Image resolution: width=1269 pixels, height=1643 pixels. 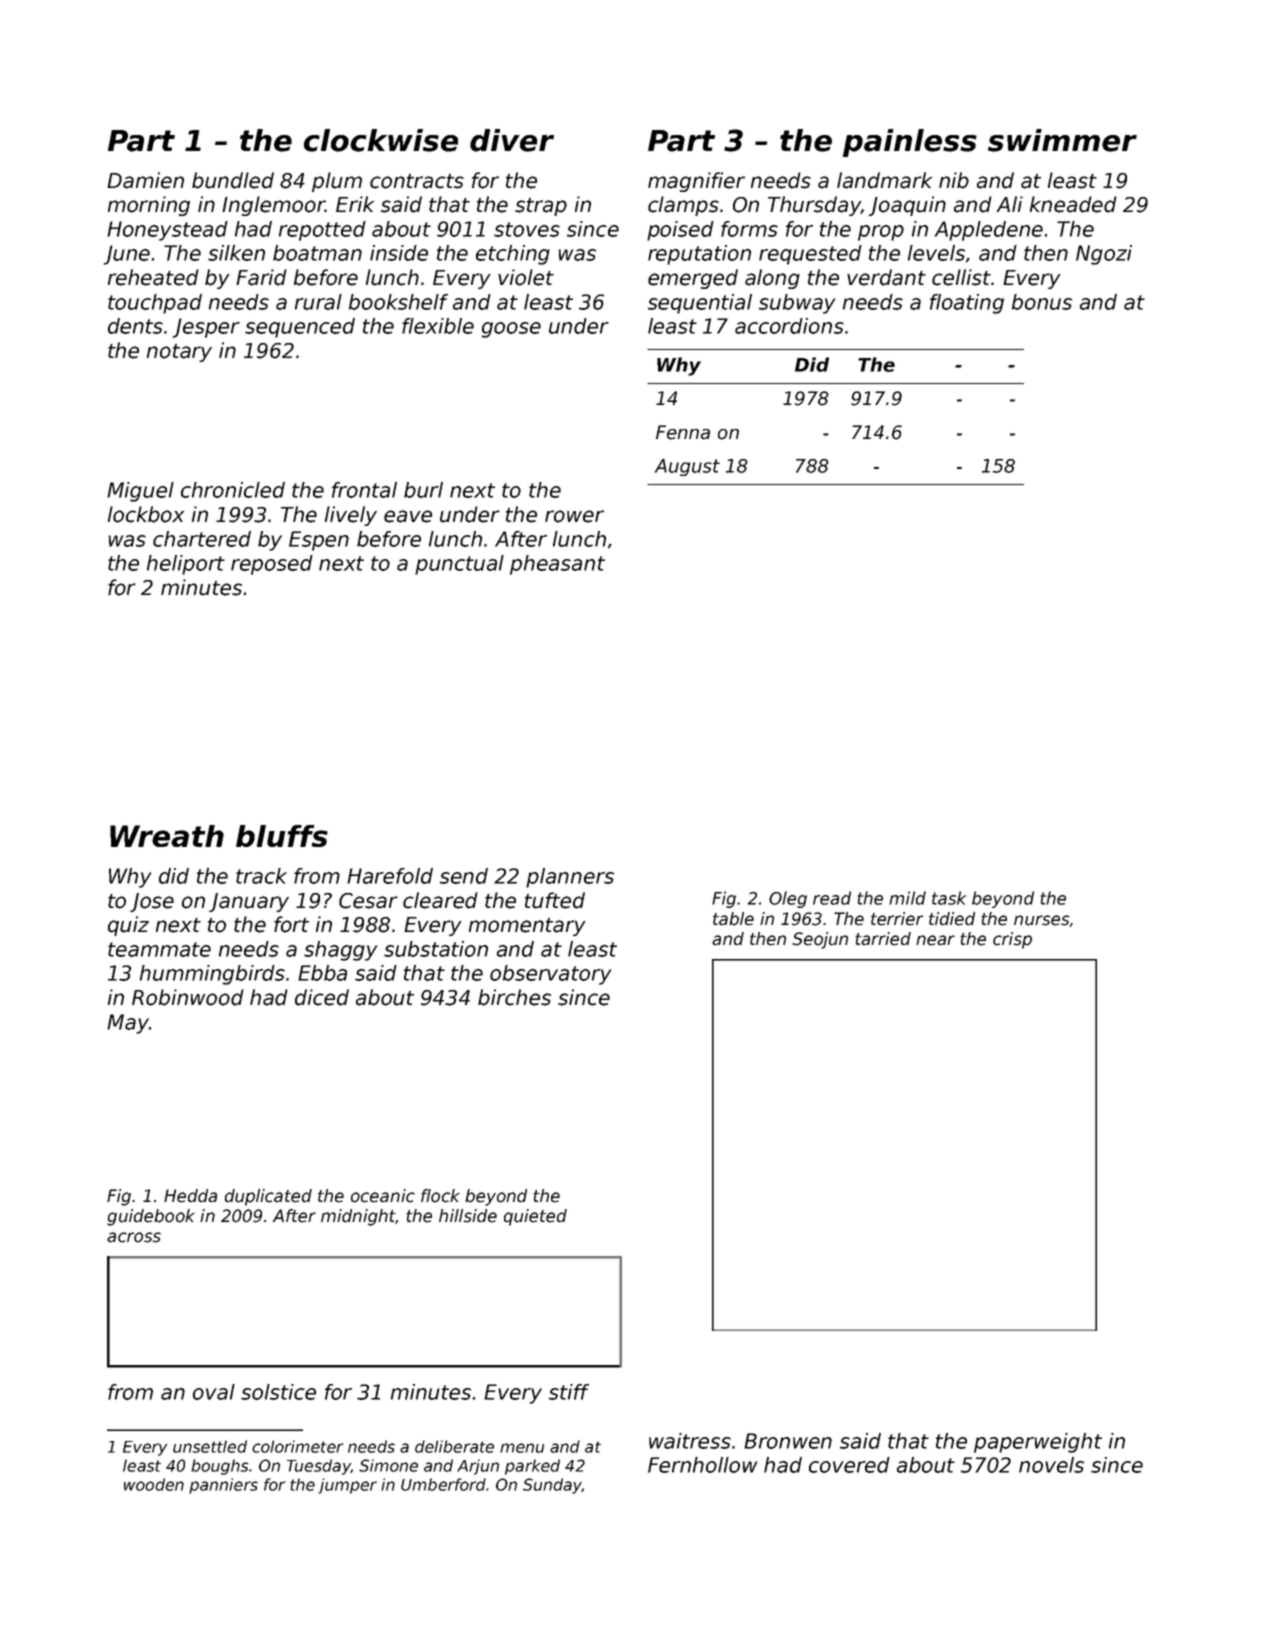 I want to click on novels, so click(x=1051, y=1465).
